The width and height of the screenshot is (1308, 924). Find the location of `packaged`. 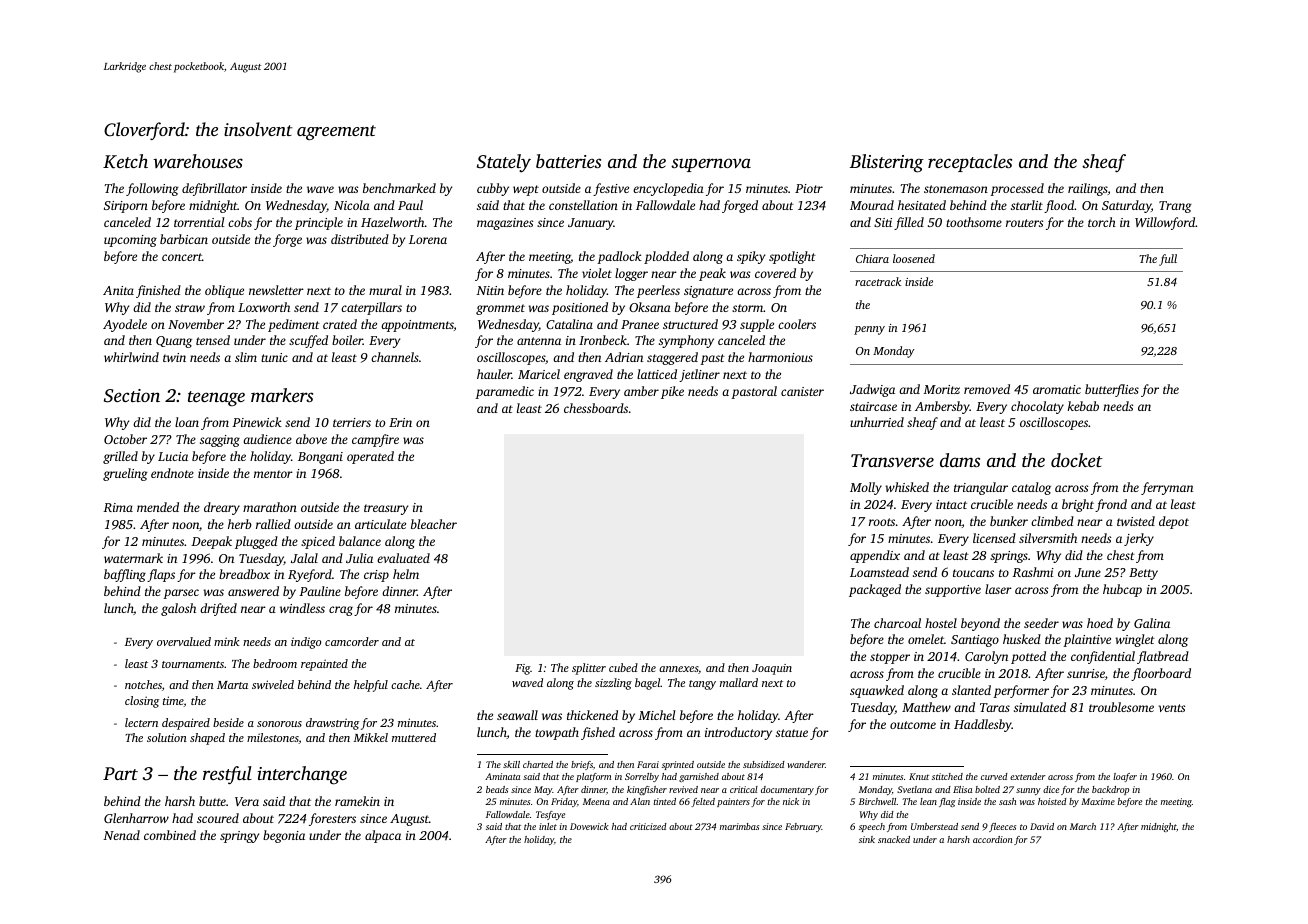

packaged is located at coordinates (875, 590).
